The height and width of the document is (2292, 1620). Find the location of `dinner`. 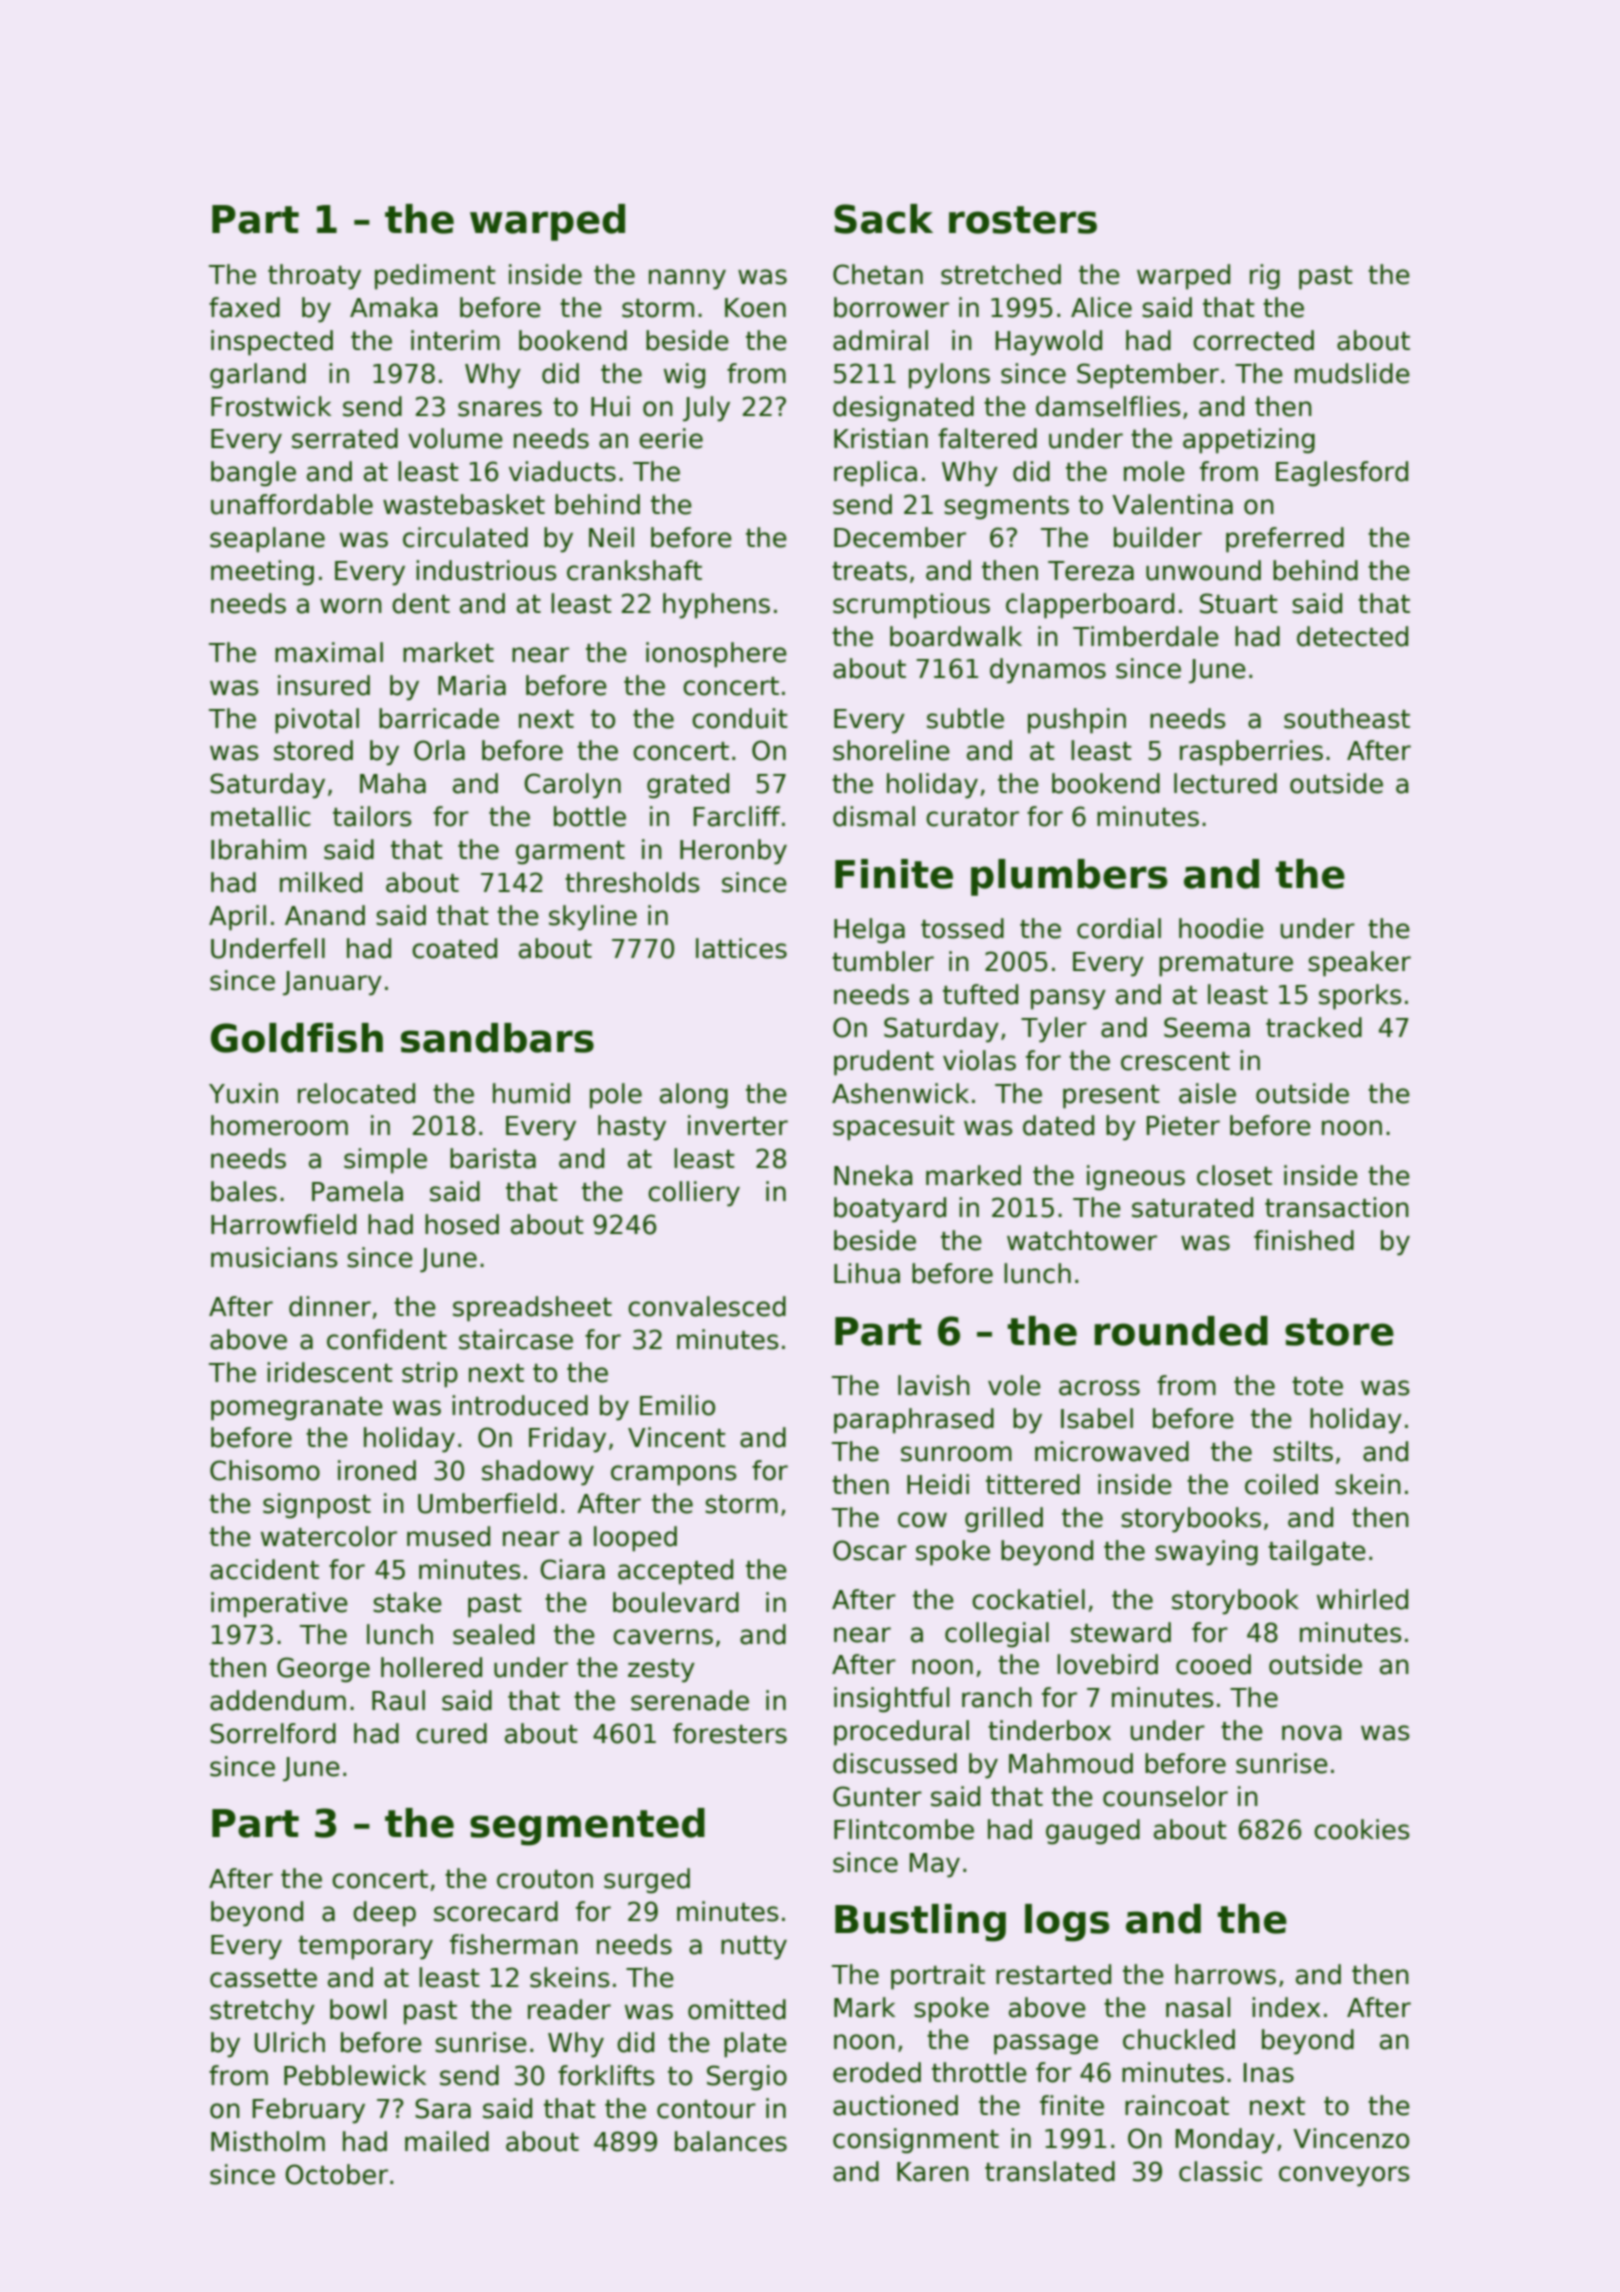

dinner is located at coordinates (330, 1306).
